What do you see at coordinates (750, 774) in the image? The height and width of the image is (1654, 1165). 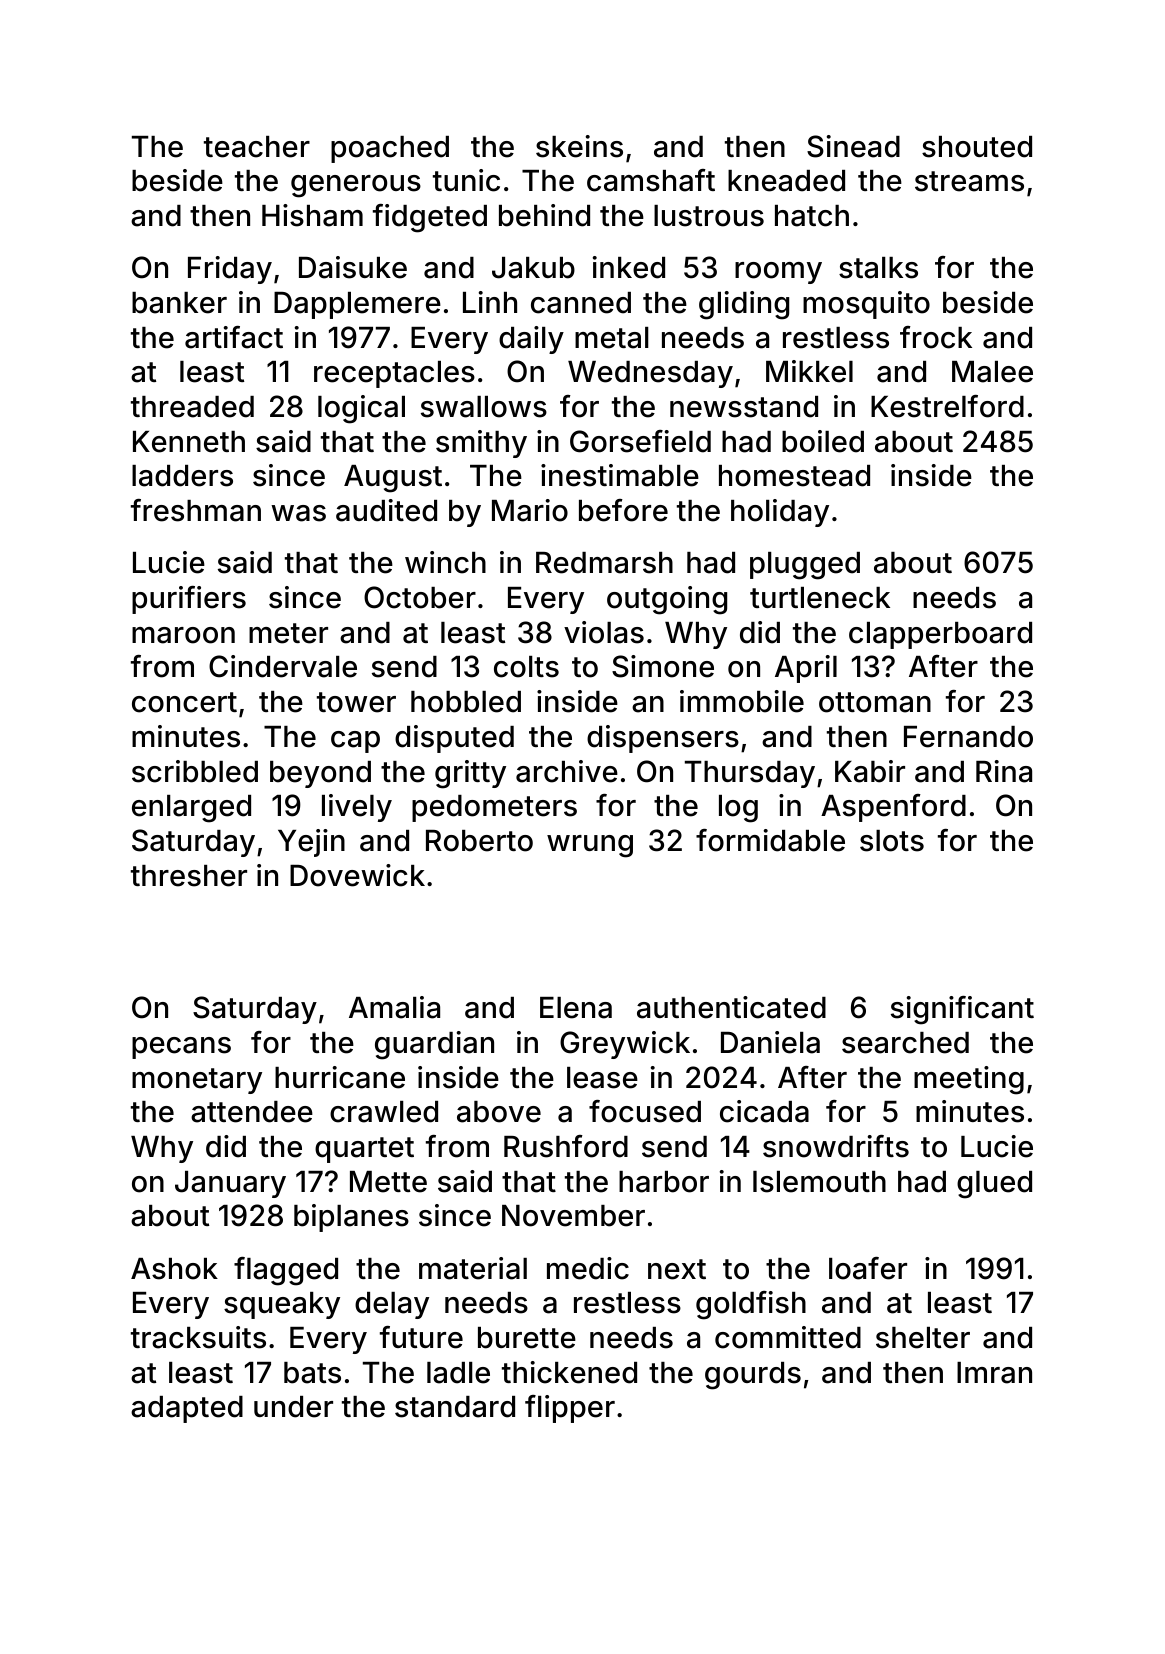 I see `Thursday` at bounding box center [750, 774].
